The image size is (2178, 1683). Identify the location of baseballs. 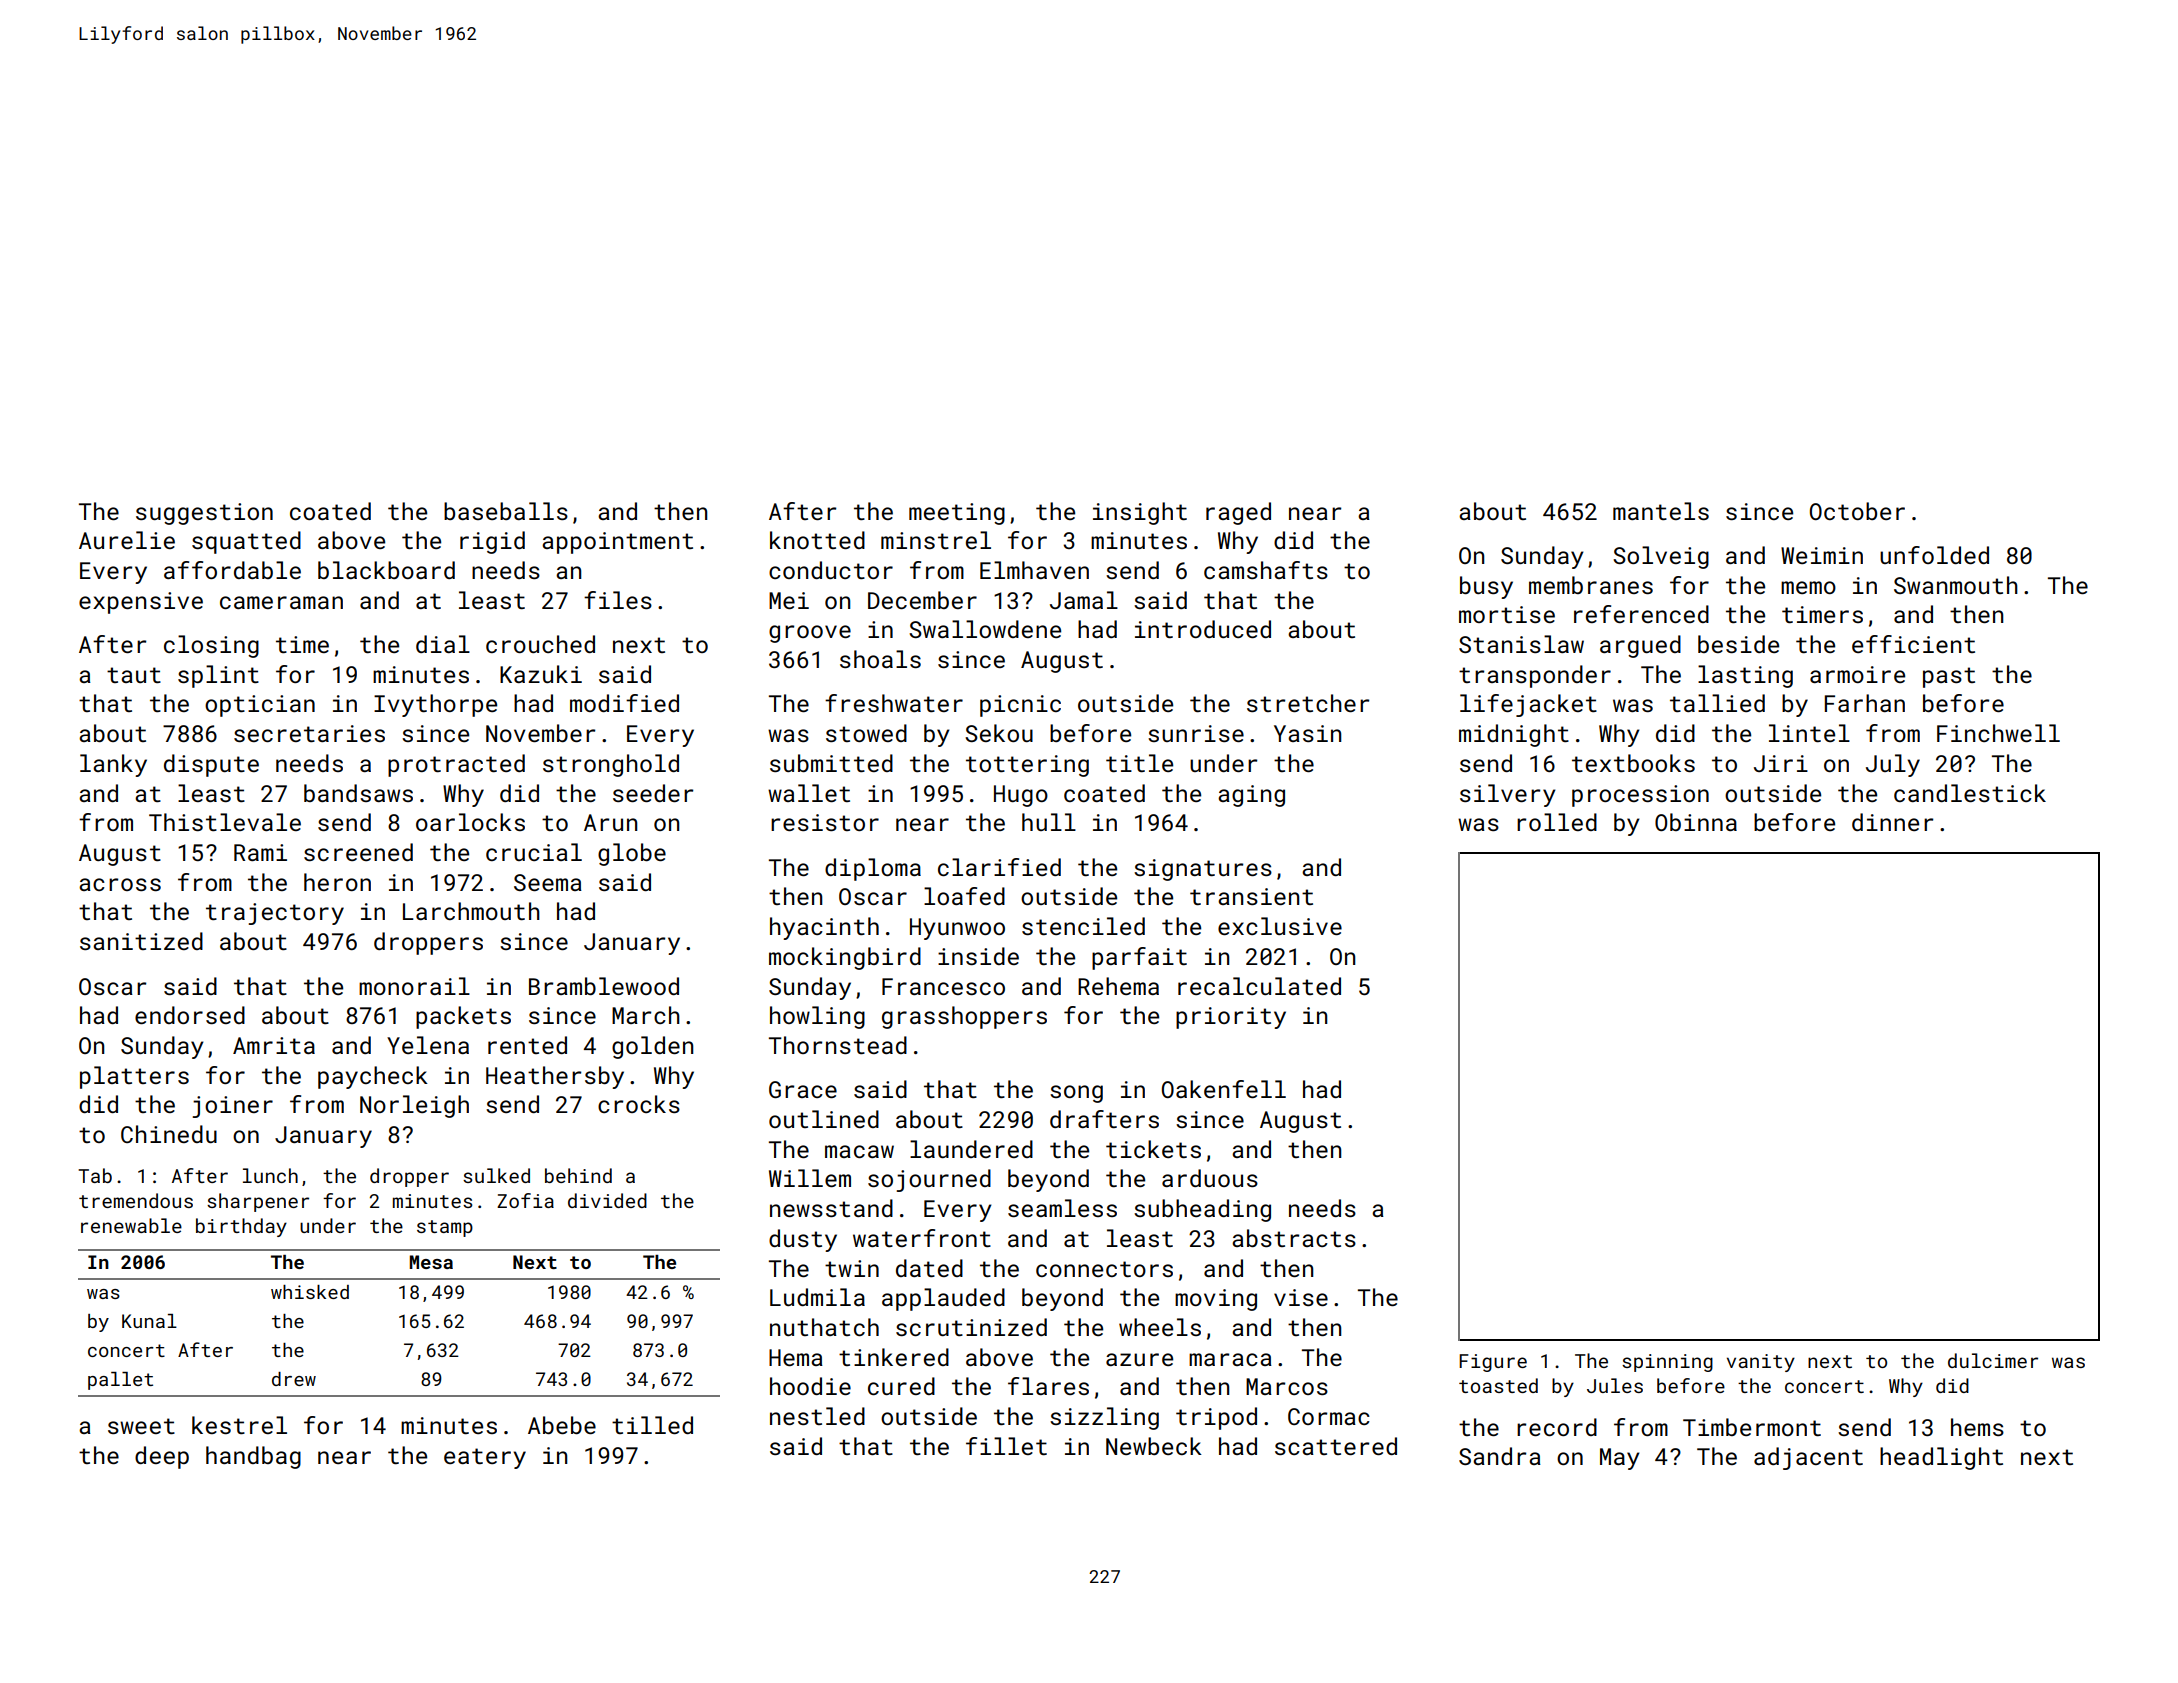
(506, 511).
